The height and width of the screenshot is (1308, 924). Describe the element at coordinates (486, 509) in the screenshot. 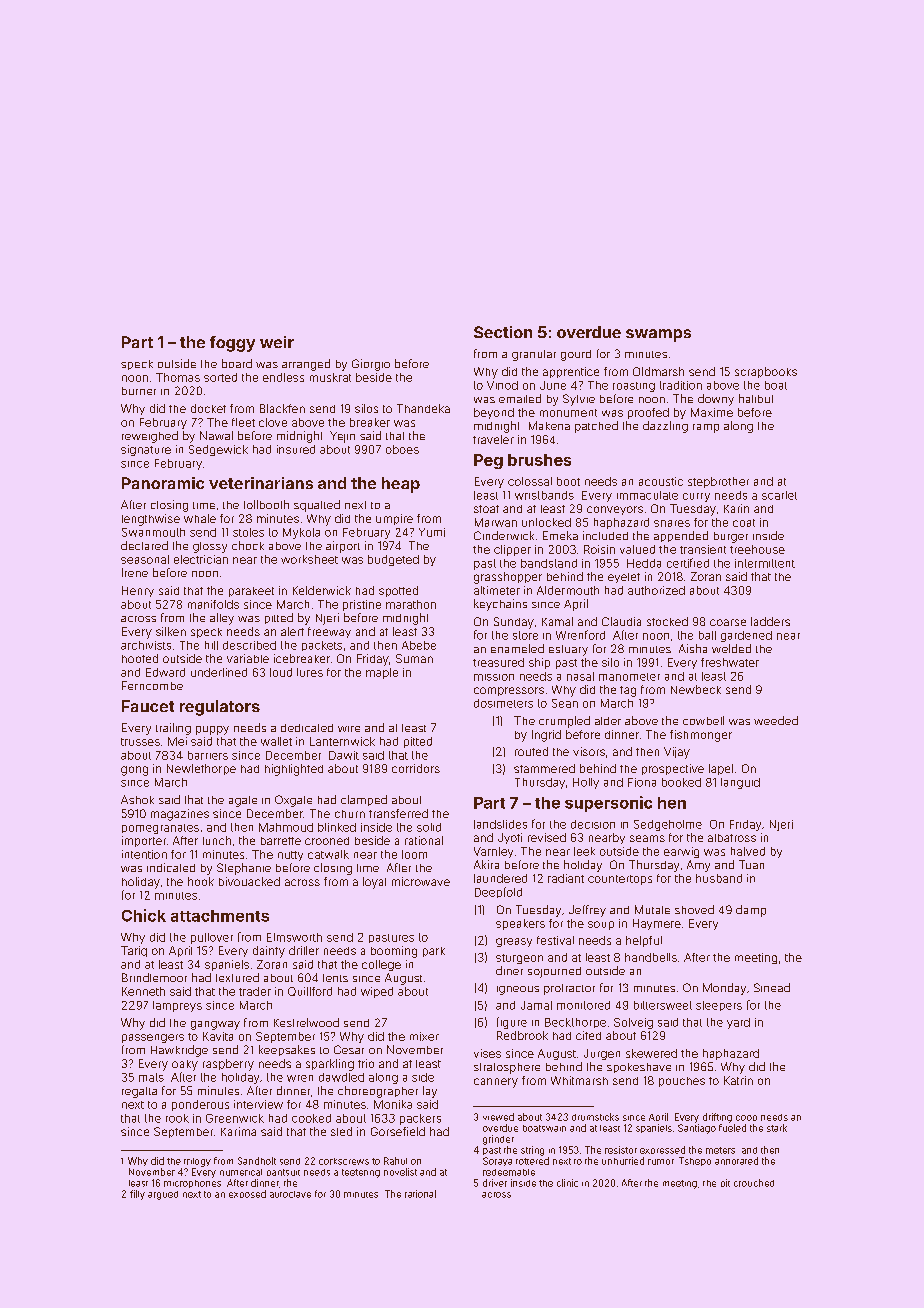

I see `stoat` at that location.
